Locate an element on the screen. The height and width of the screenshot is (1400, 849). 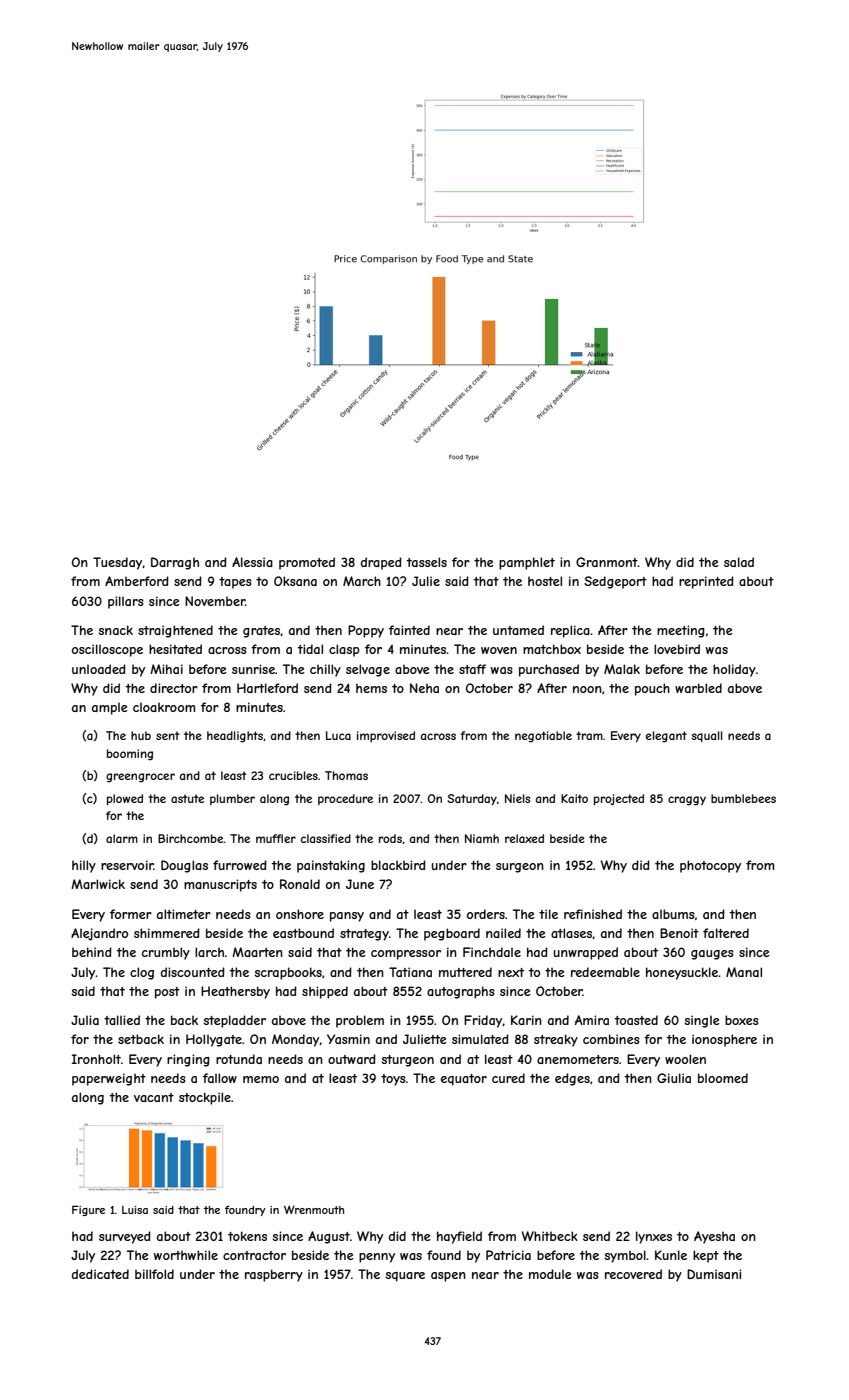
stockpile is located at coordinates (205, 1098).
